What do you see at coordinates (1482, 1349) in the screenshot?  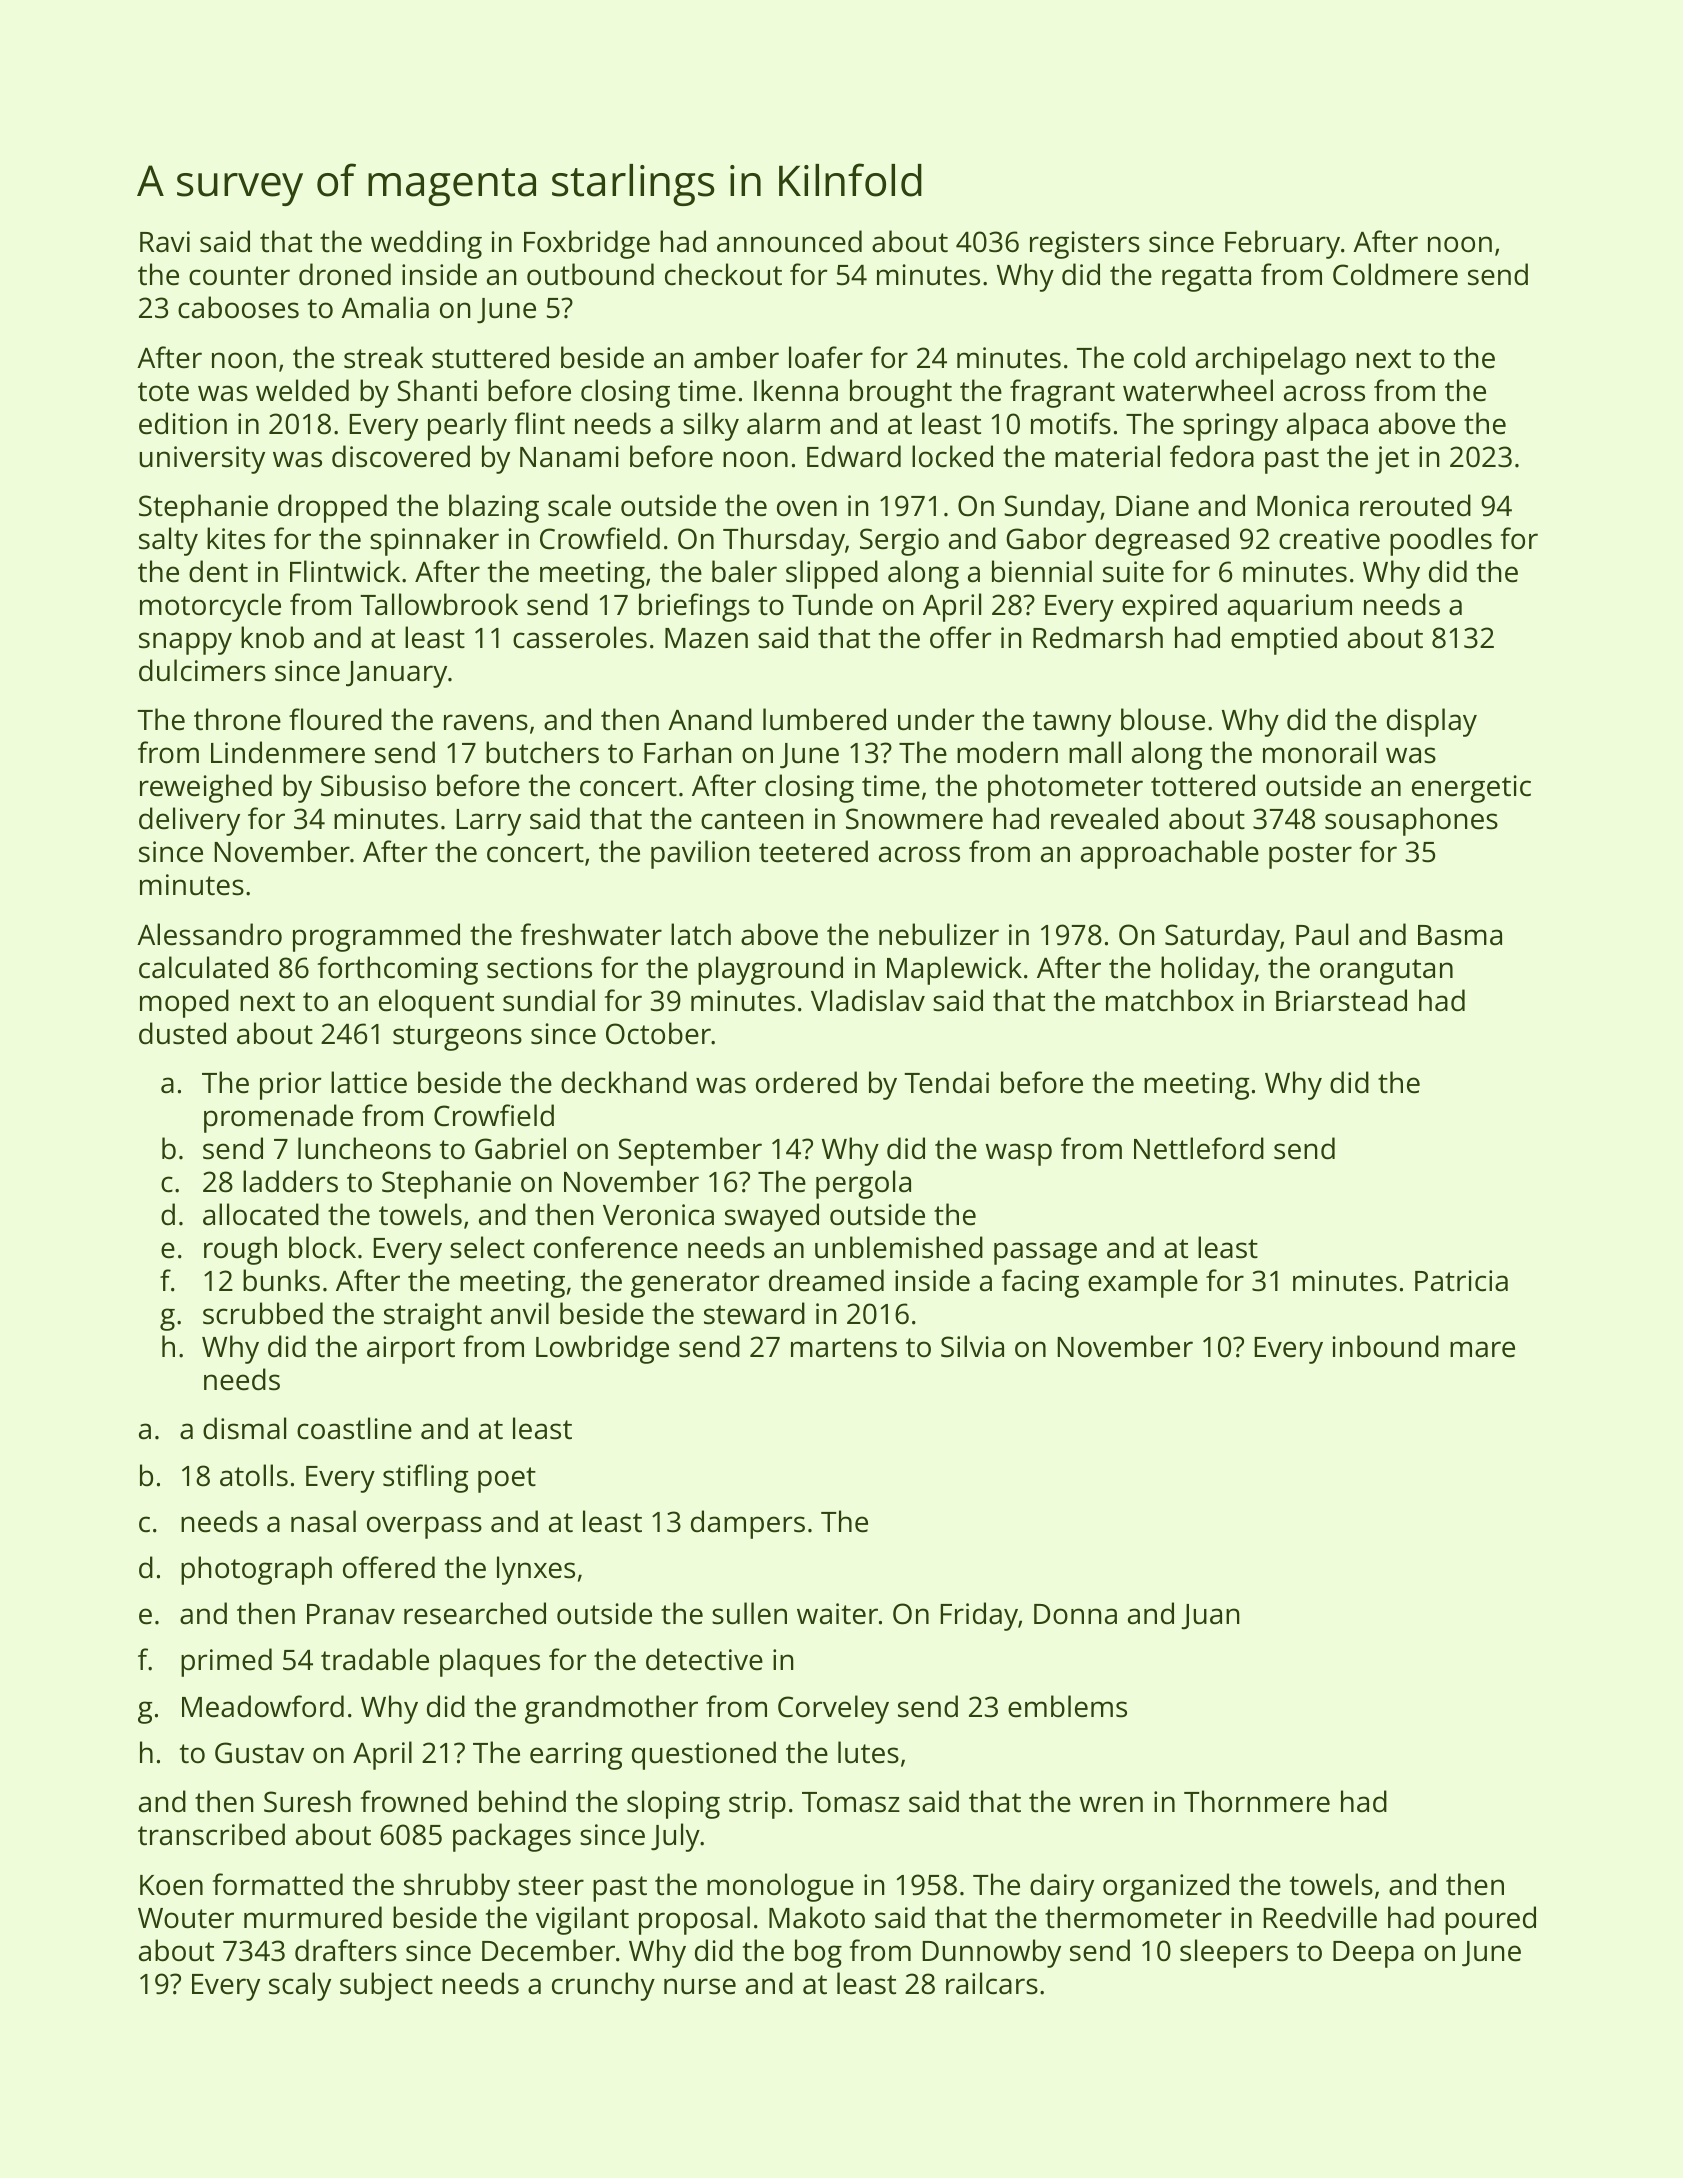 I see `mare` at bounding box center [1482, 1349].
